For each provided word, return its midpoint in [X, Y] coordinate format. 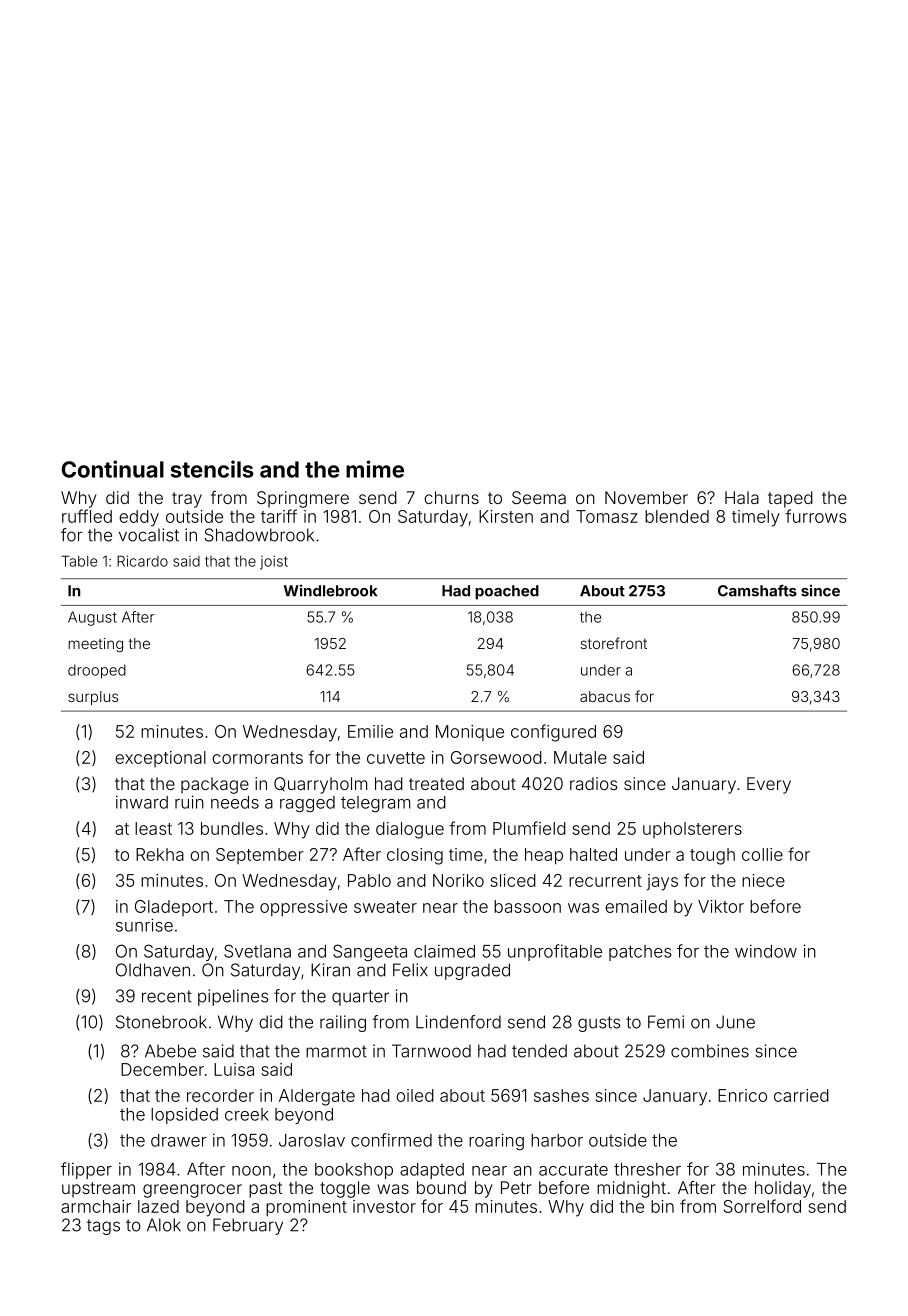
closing [415, 856]
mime [375, 469]
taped [790, 499]
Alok [164, 1225]
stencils [212, 469]
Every [769, 785]
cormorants [257, 758]
